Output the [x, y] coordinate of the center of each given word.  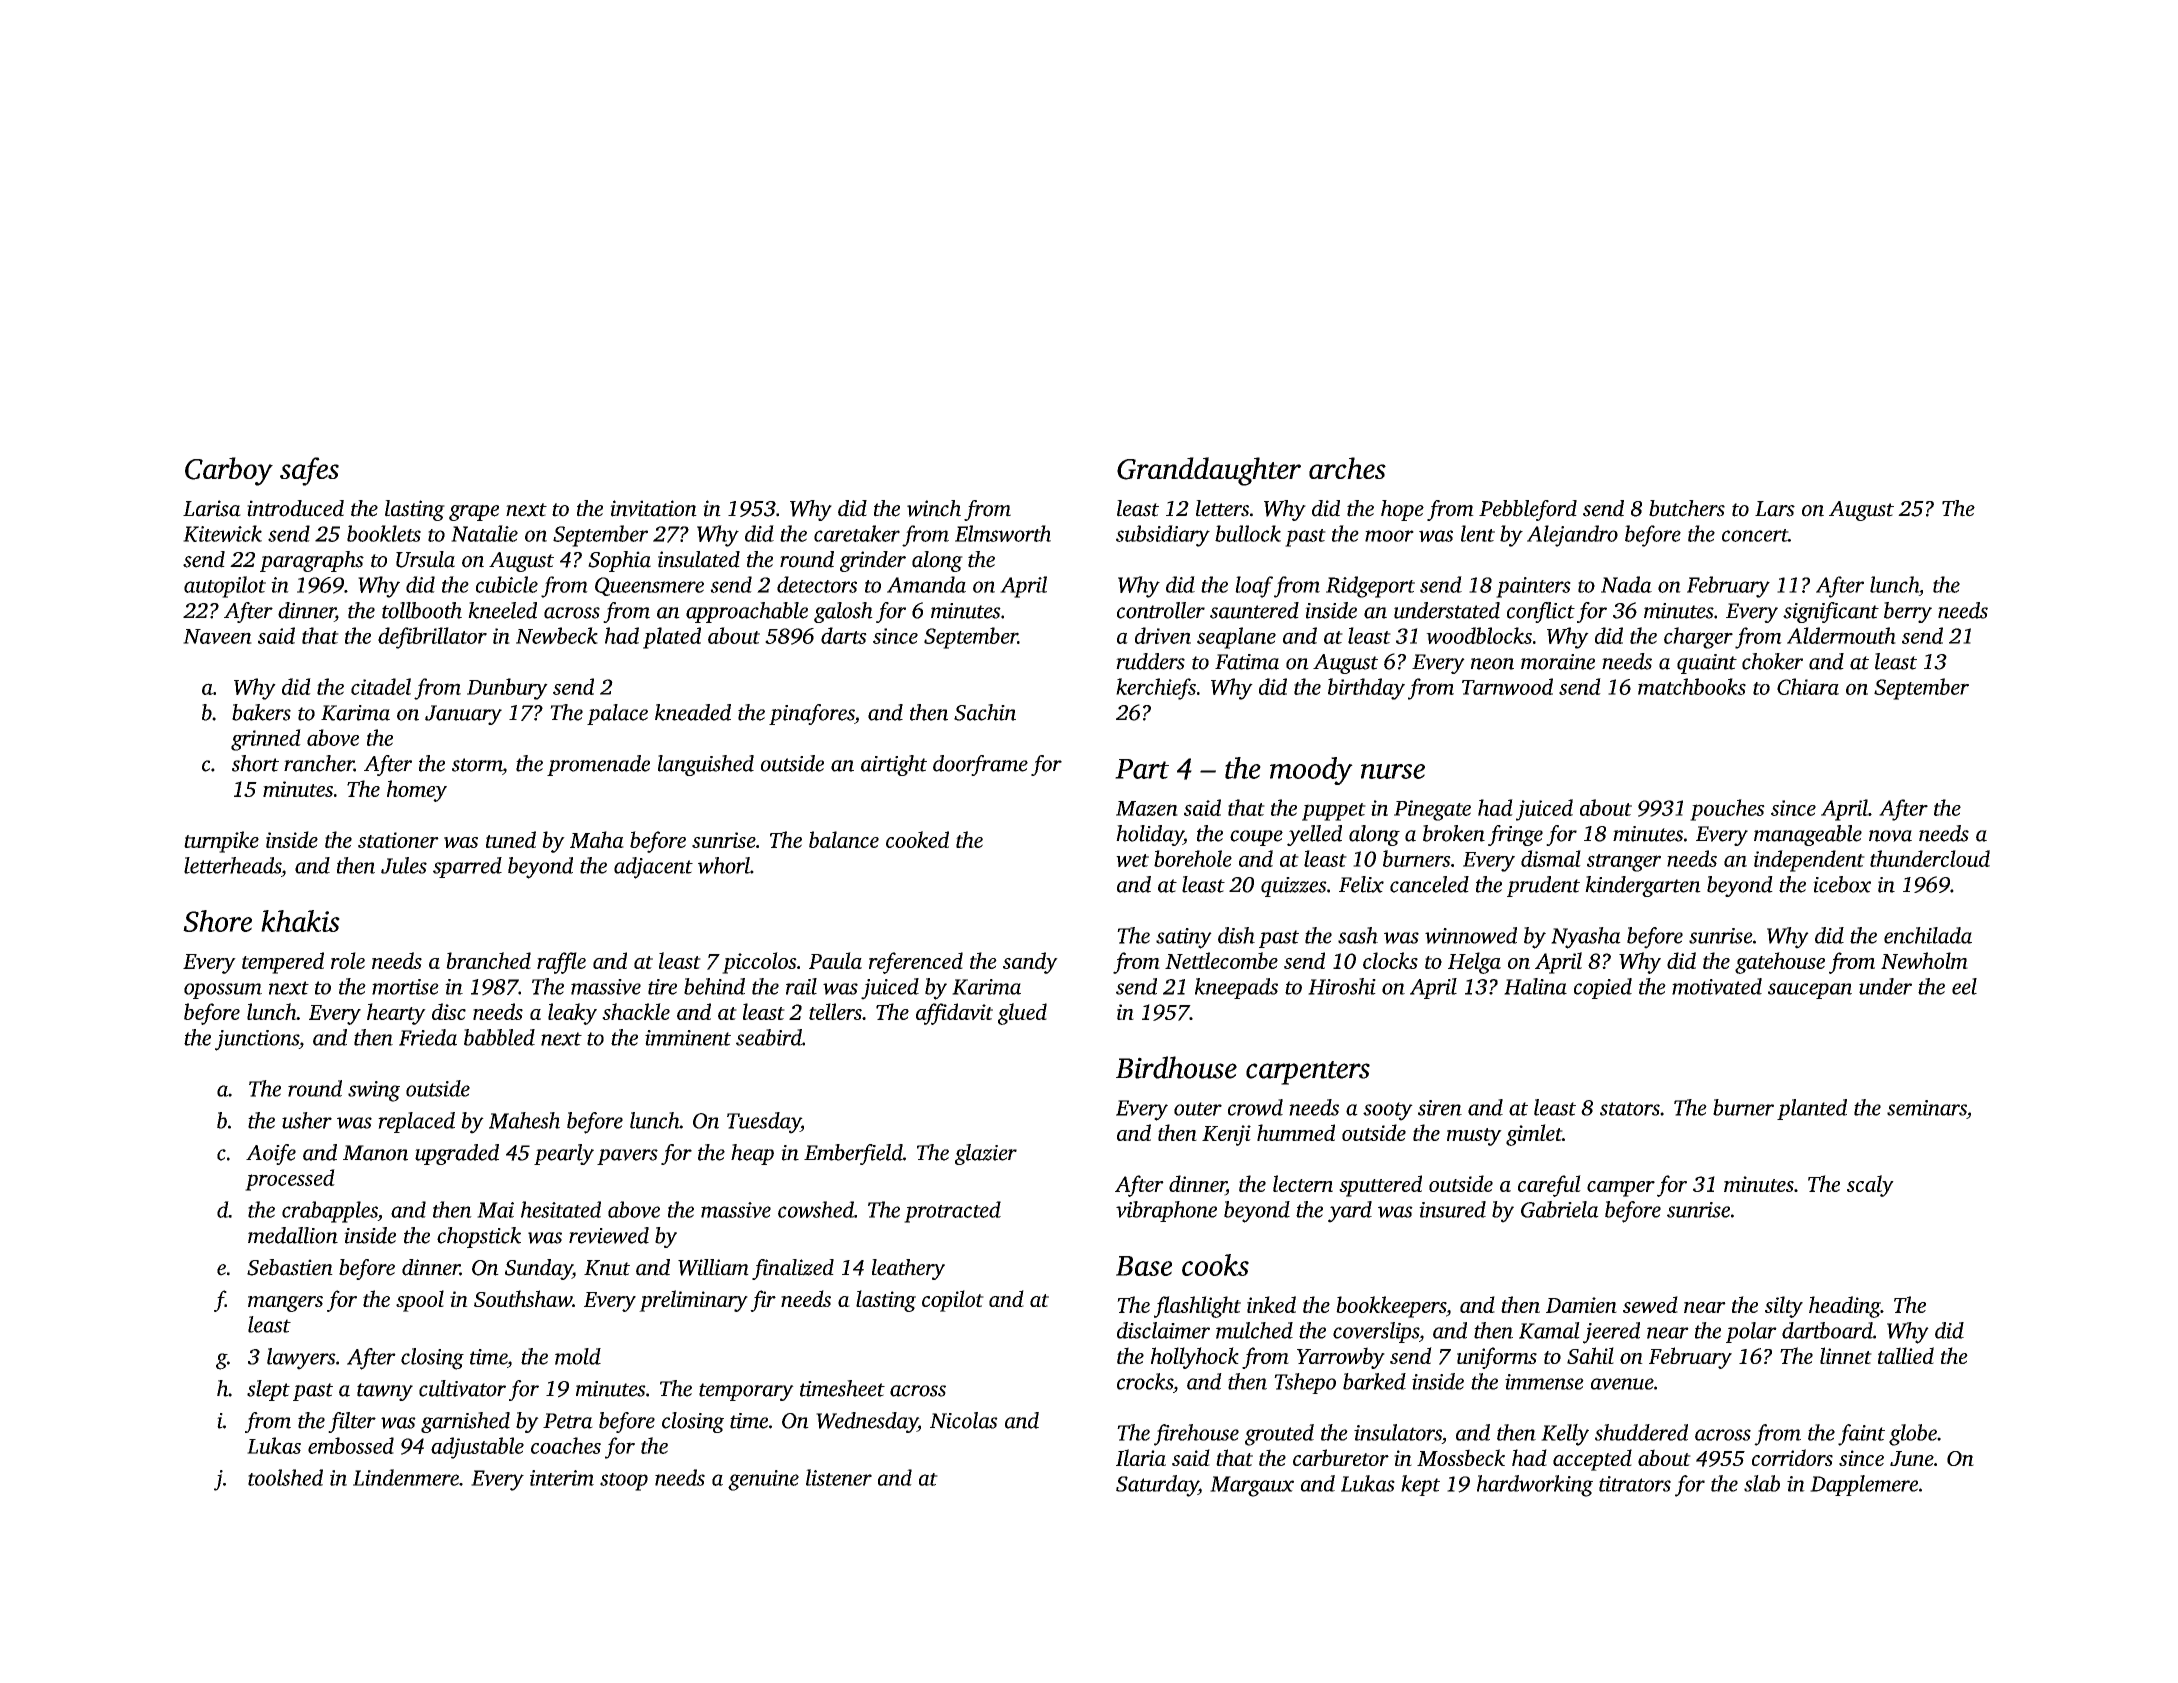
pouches [1727, 810]
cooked [917, 839]
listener [839, 1477]
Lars [1775, 509]
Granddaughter [1209, 471]
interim [562, 1478]
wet [1132, 860]
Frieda [428, 1037]
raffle [561, 963]
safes [309, 471]
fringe [1515, 835]
